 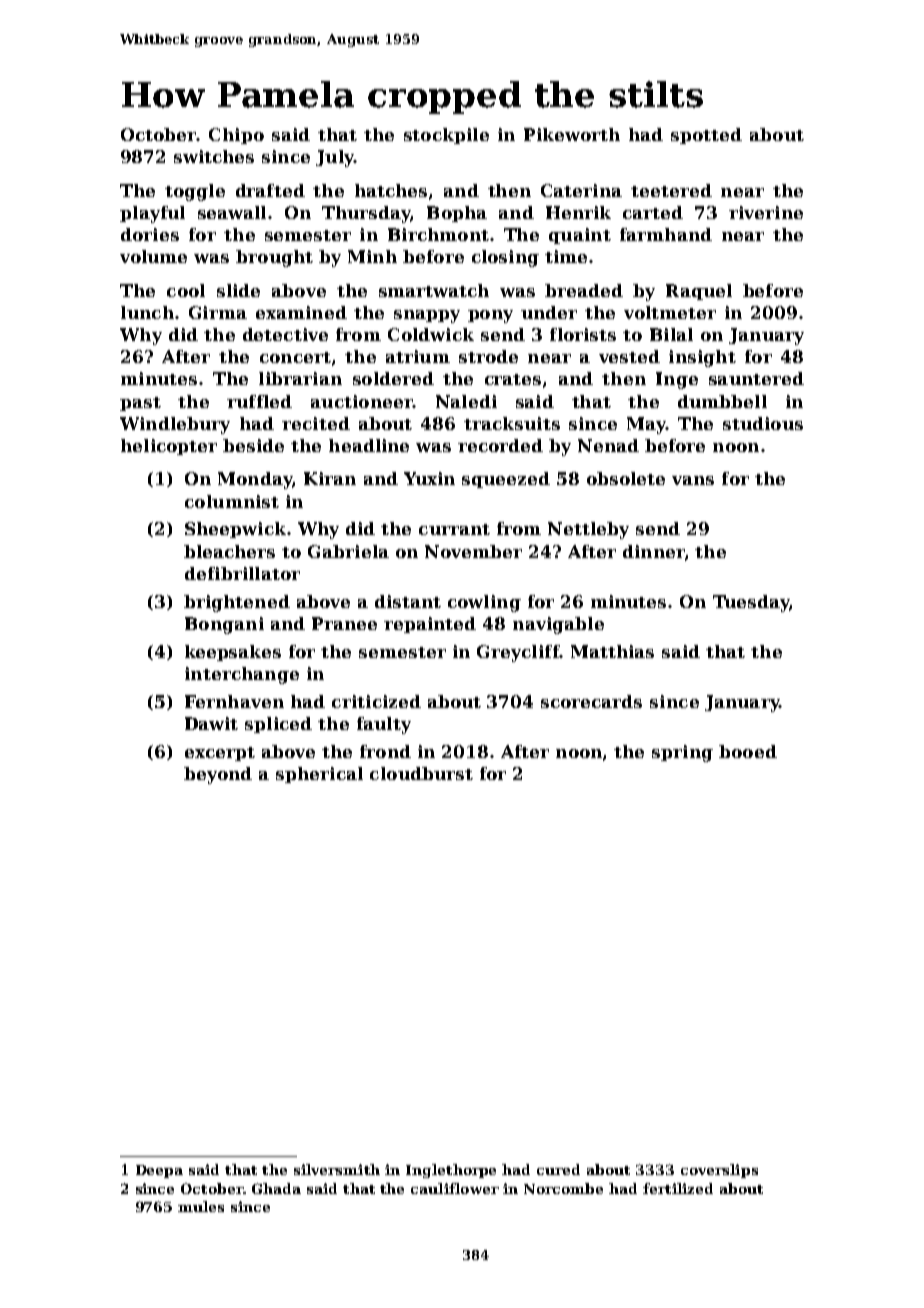 I want to click on Tuesday, so click(x=751, y=603).
